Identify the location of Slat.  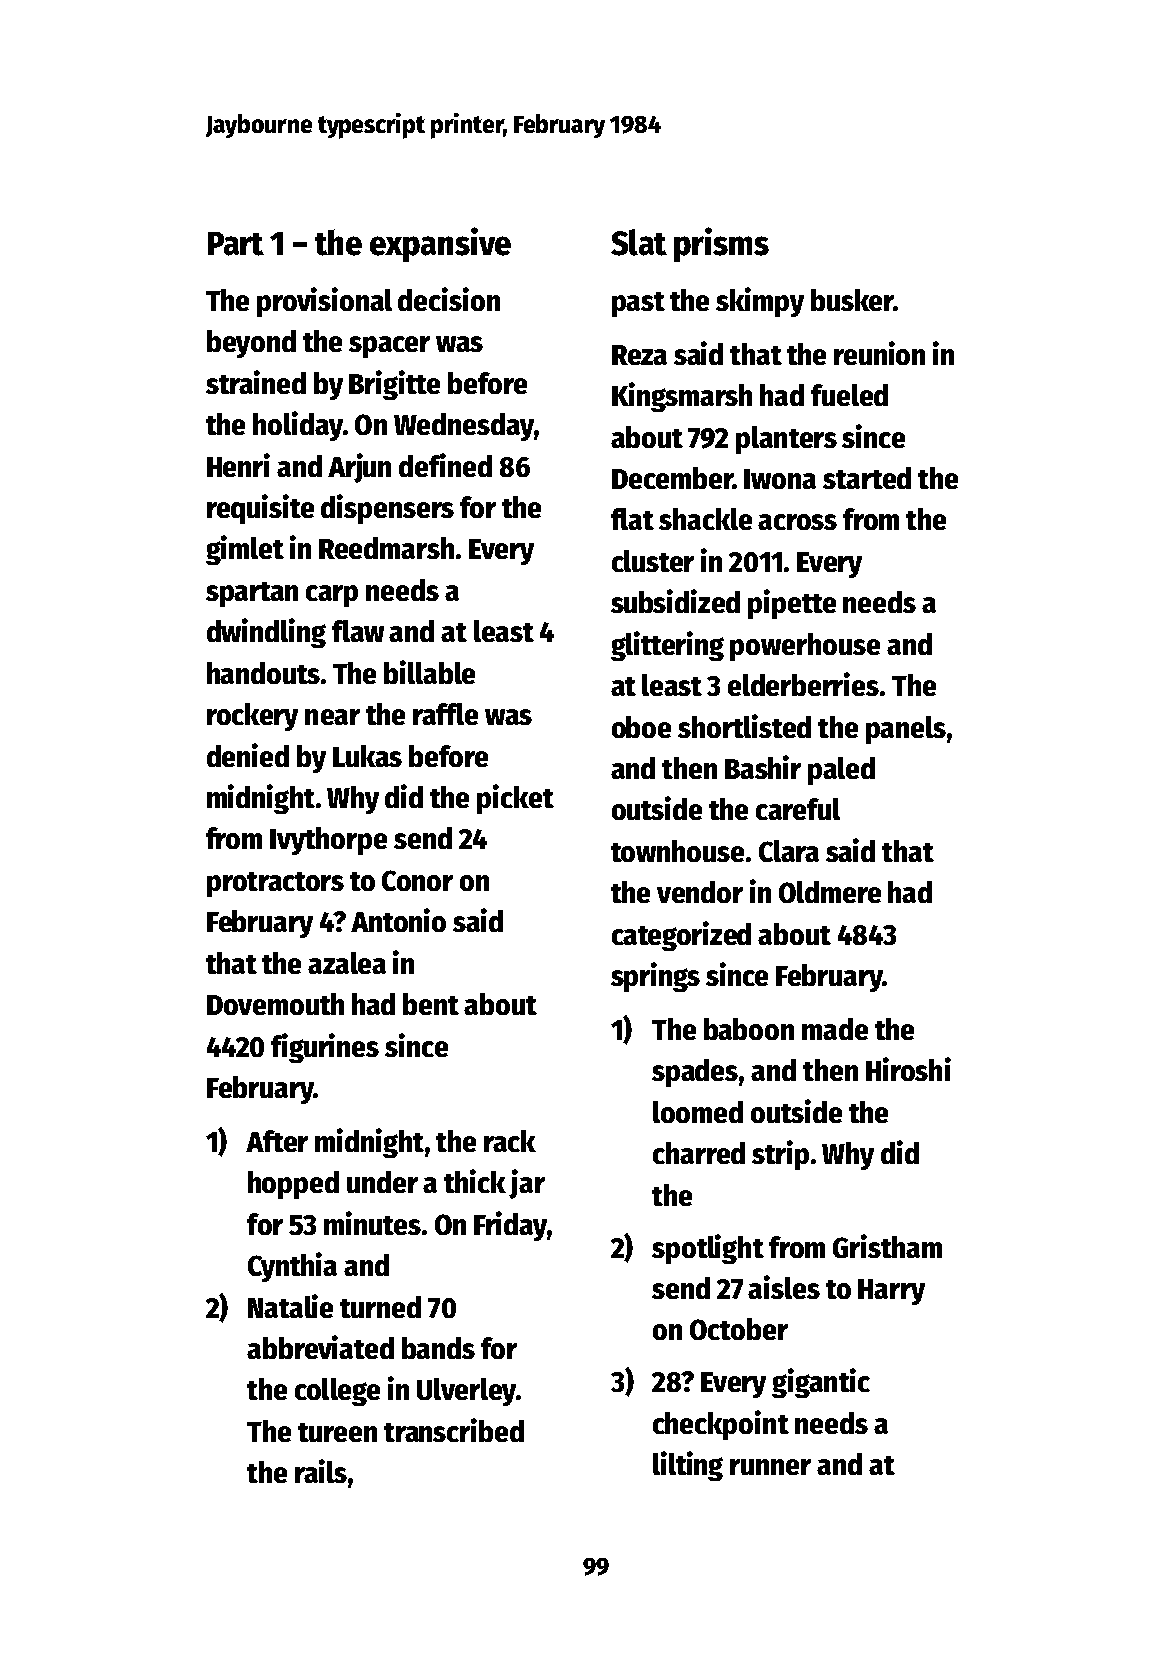
(639, 242).
